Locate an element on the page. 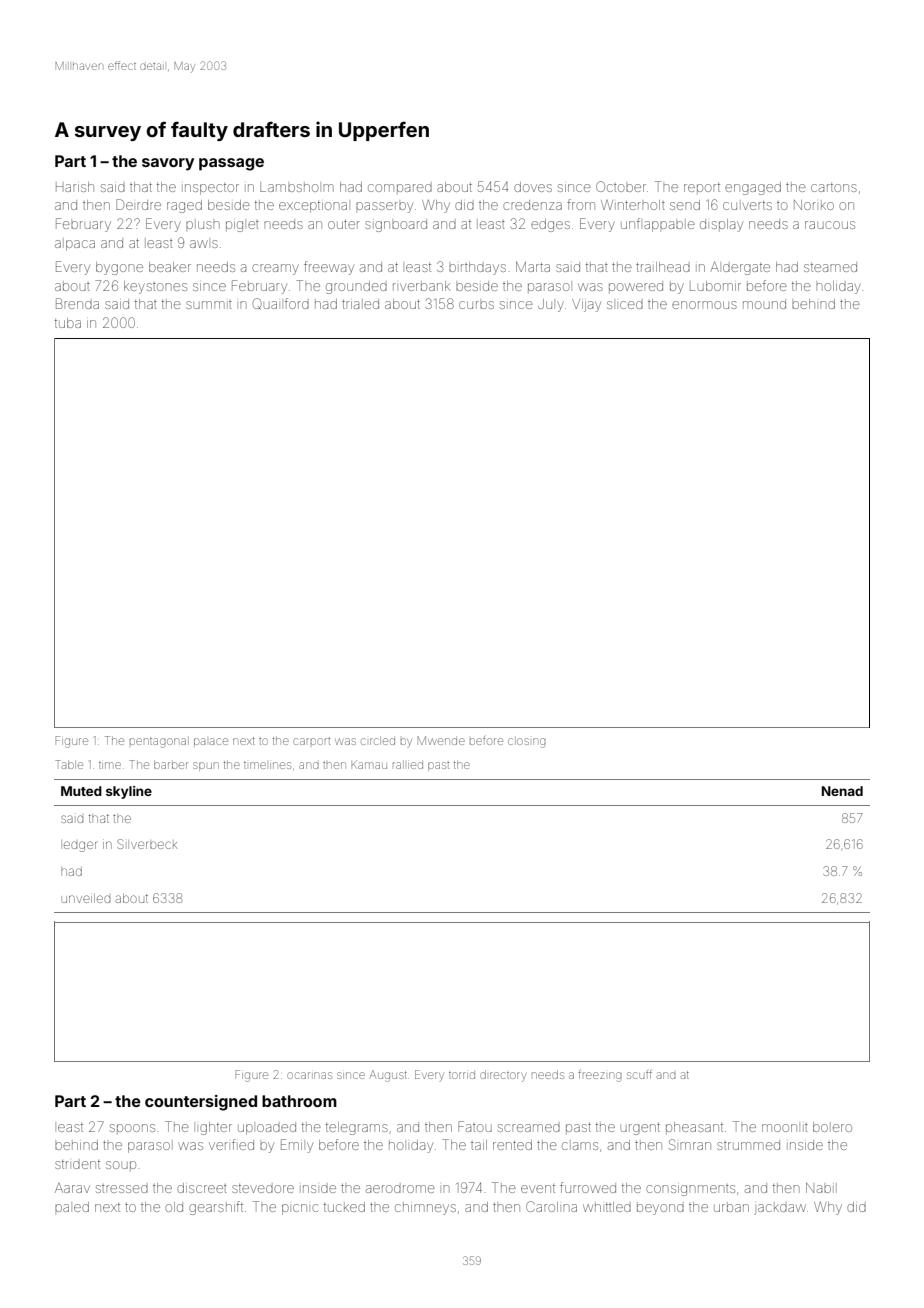 The image size is (924, 1308). doves is located at coordinates (533, 187).
